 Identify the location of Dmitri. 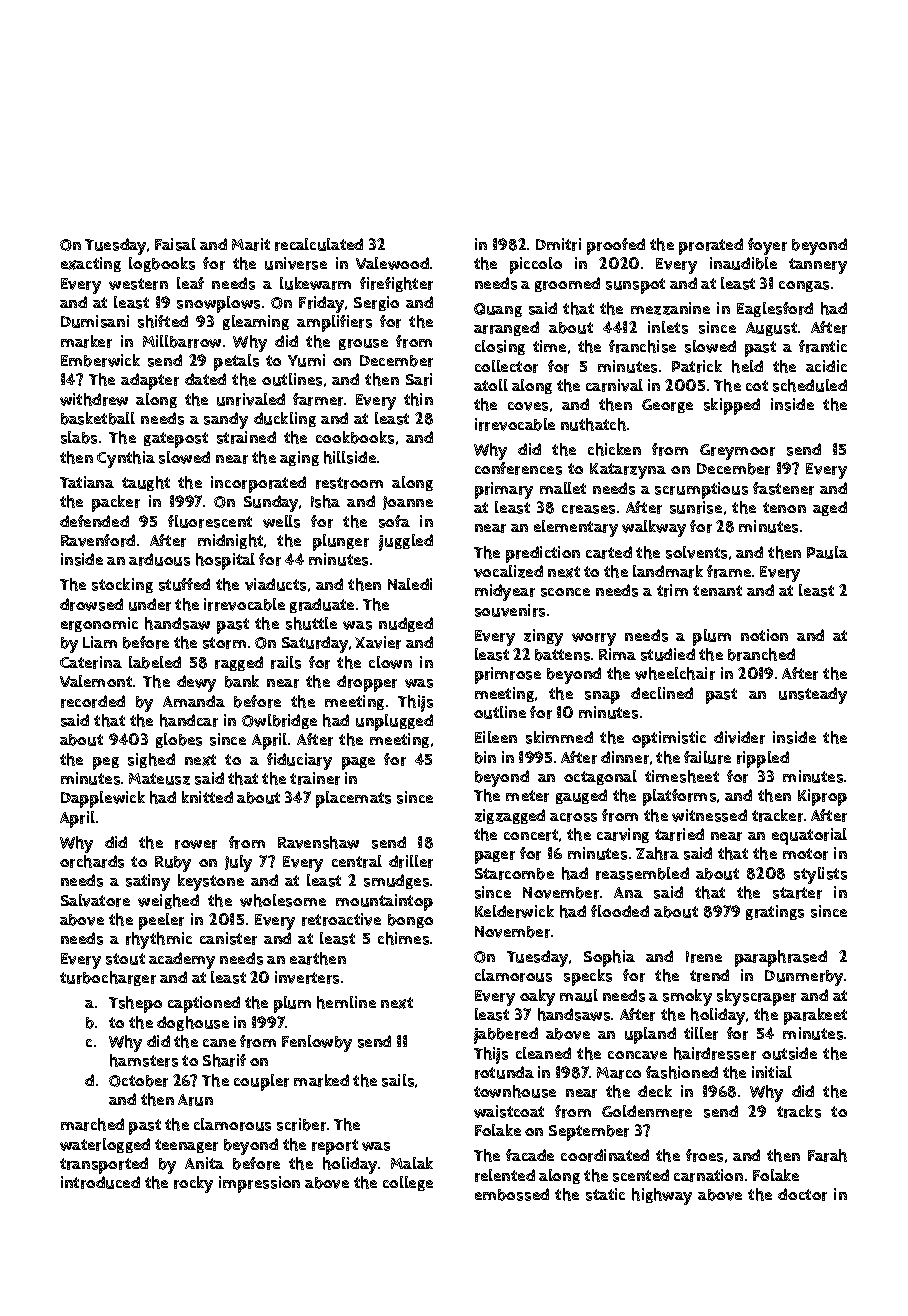
(558, 244).
